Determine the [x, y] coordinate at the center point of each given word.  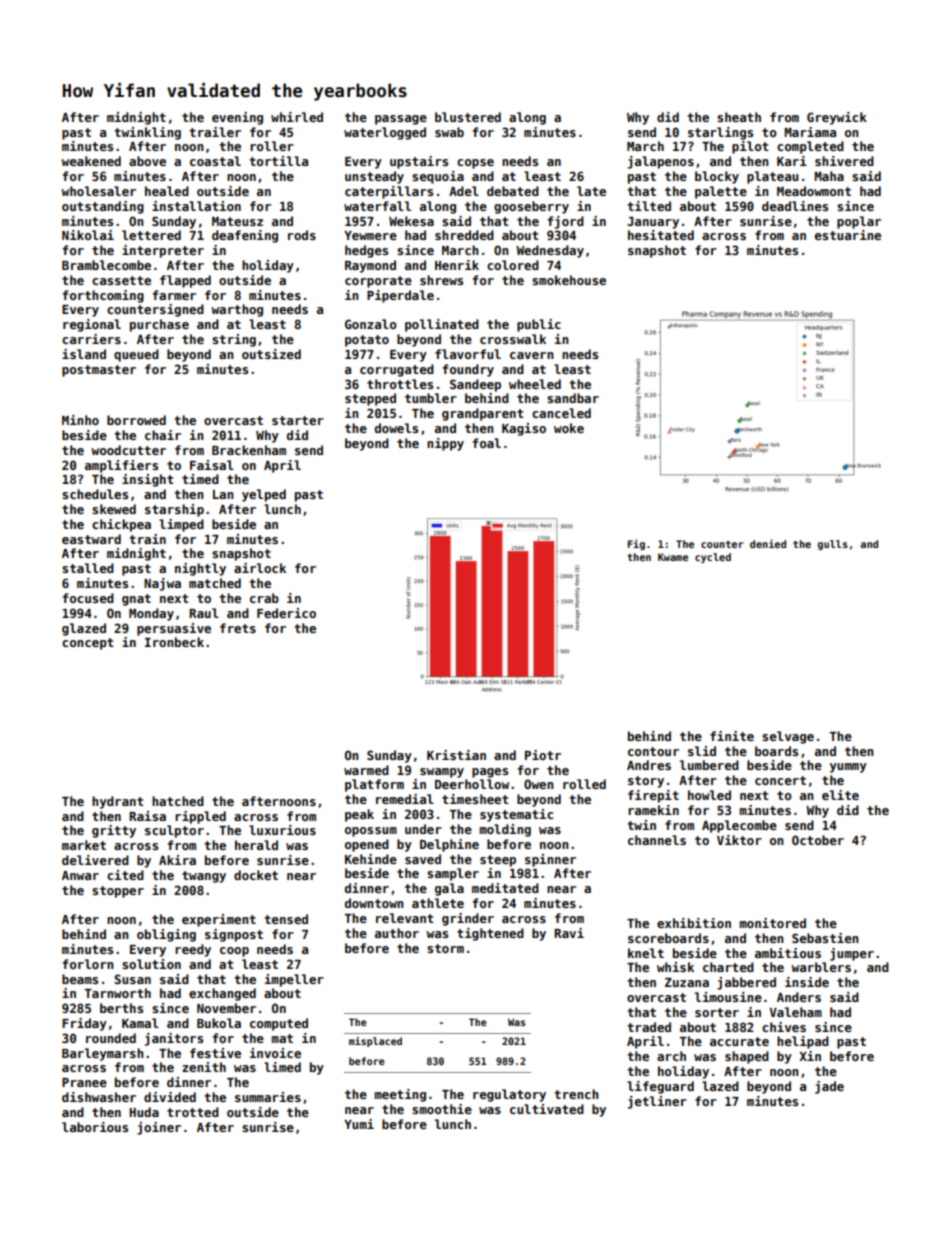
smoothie [442, 1109]
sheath [739, 117]
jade [829, 1087]
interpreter [163, 251]
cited [125, 875]
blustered [468, 117]
